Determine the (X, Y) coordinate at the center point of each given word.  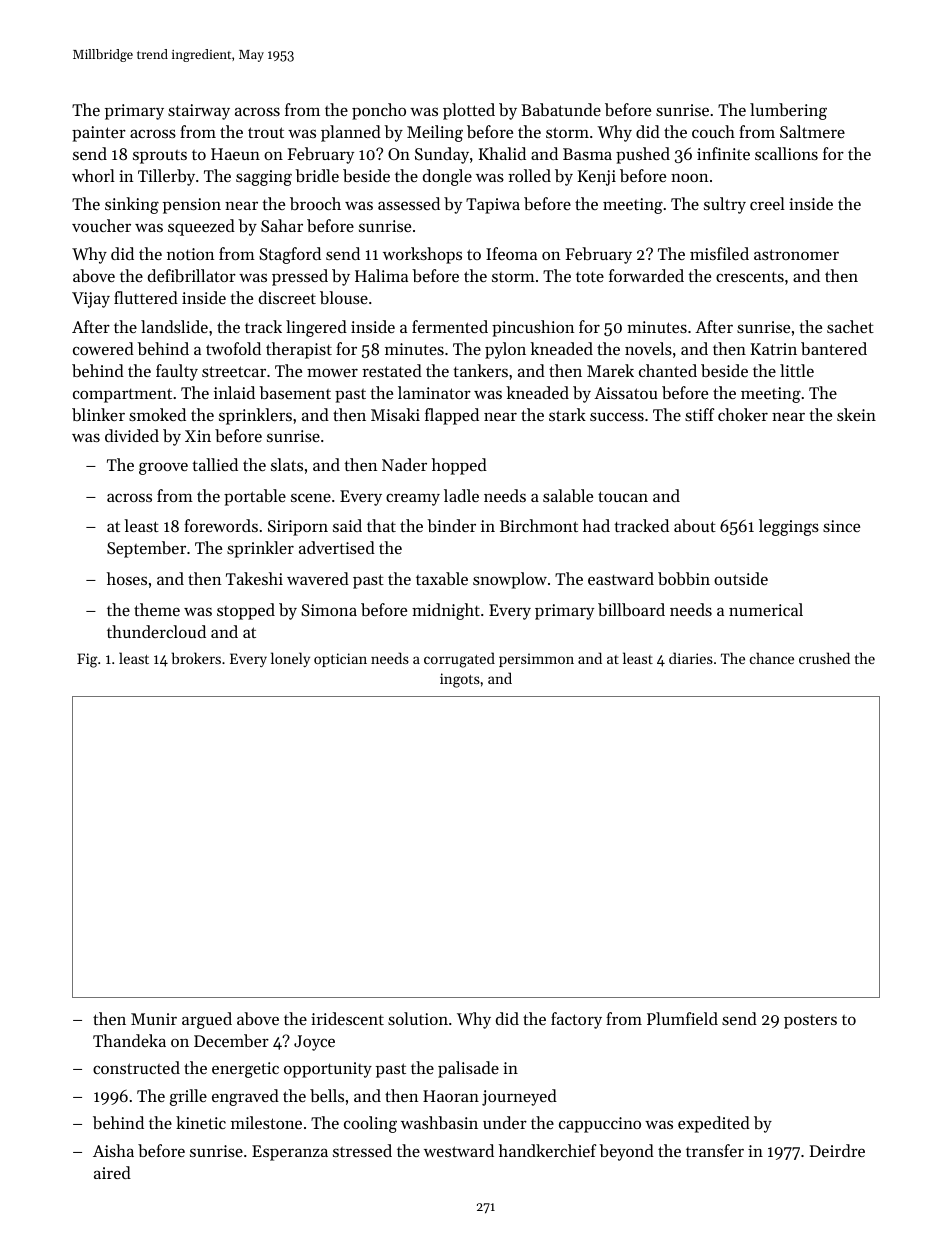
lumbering (788, 111)
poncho (379, 111)
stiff (700, 414)
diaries (691, 658)
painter (99, 134)
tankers (480, 370)
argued (207, 1020)
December (231, 1040)
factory (576, 1020)
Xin (198, 436)
